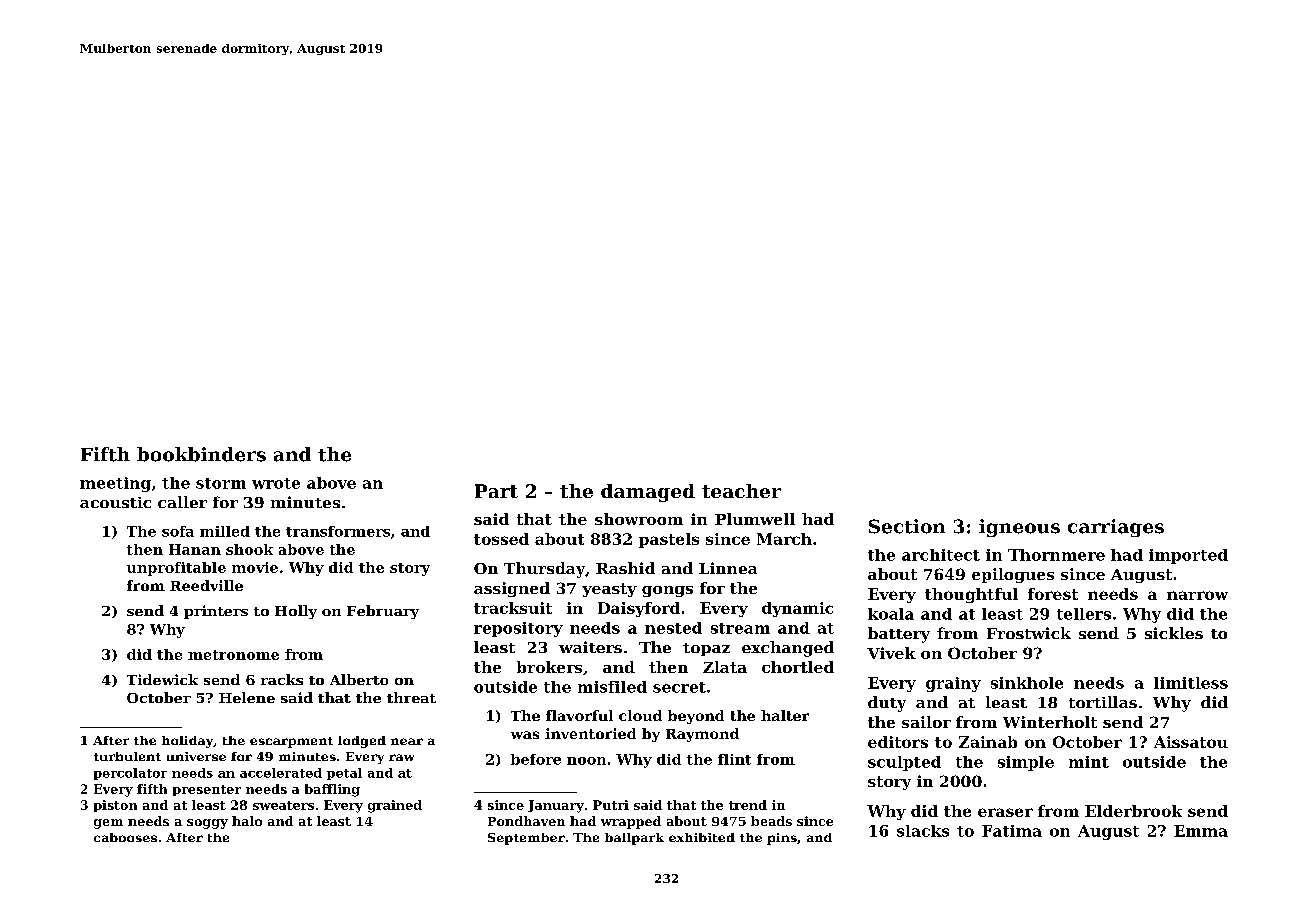 The height and width of the screenshot is (924, 1308). What do you see at coordinates (673, 628) in the screenshot?
I see `nested` at bounding box center [673, 628].
